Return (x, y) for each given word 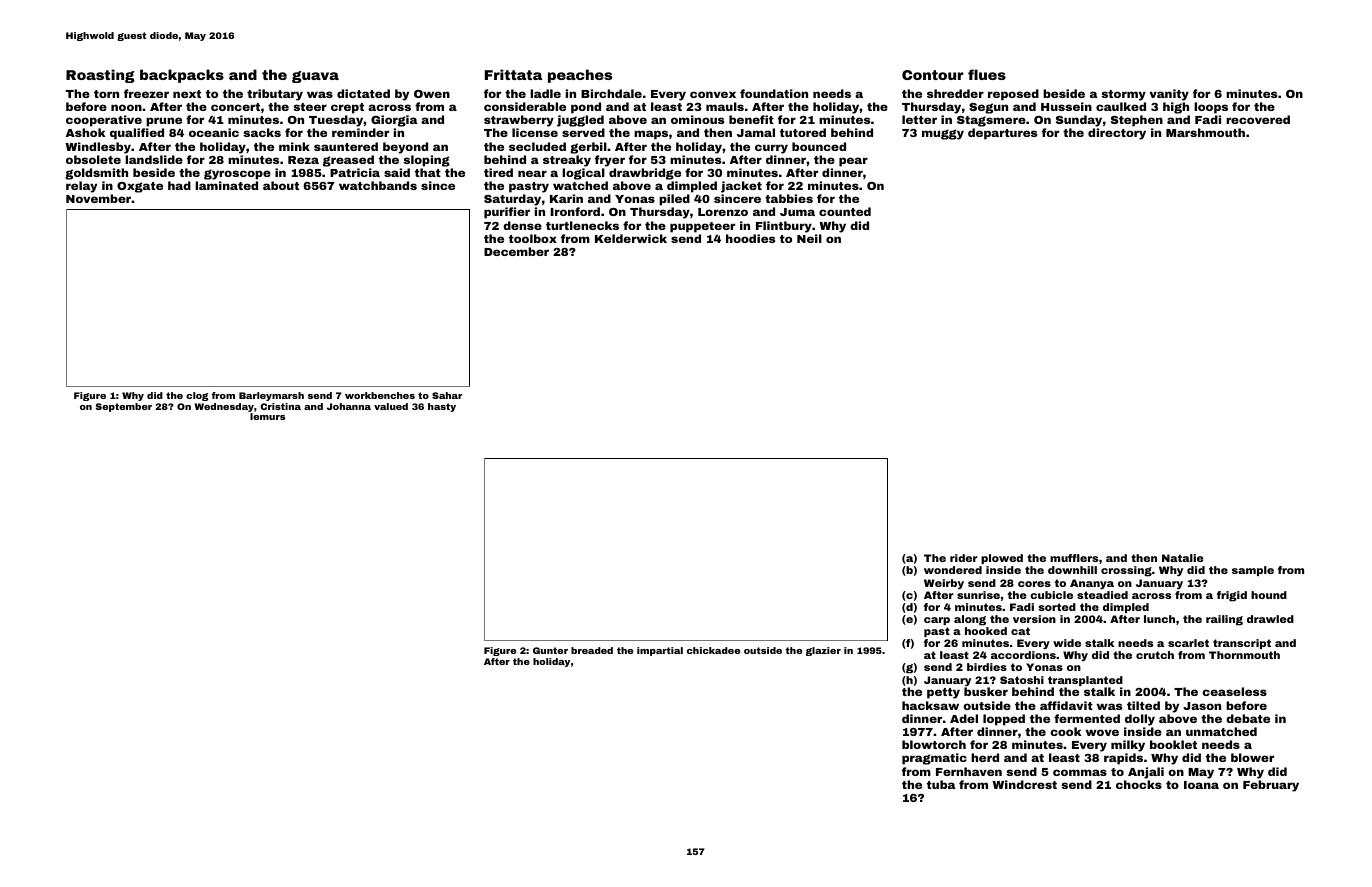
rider (964, 558)
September (124, 407)
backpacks (182, 76)
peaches (580, 76)
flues (987, 74)
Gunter (550, 650)
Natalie (1182, 558)
